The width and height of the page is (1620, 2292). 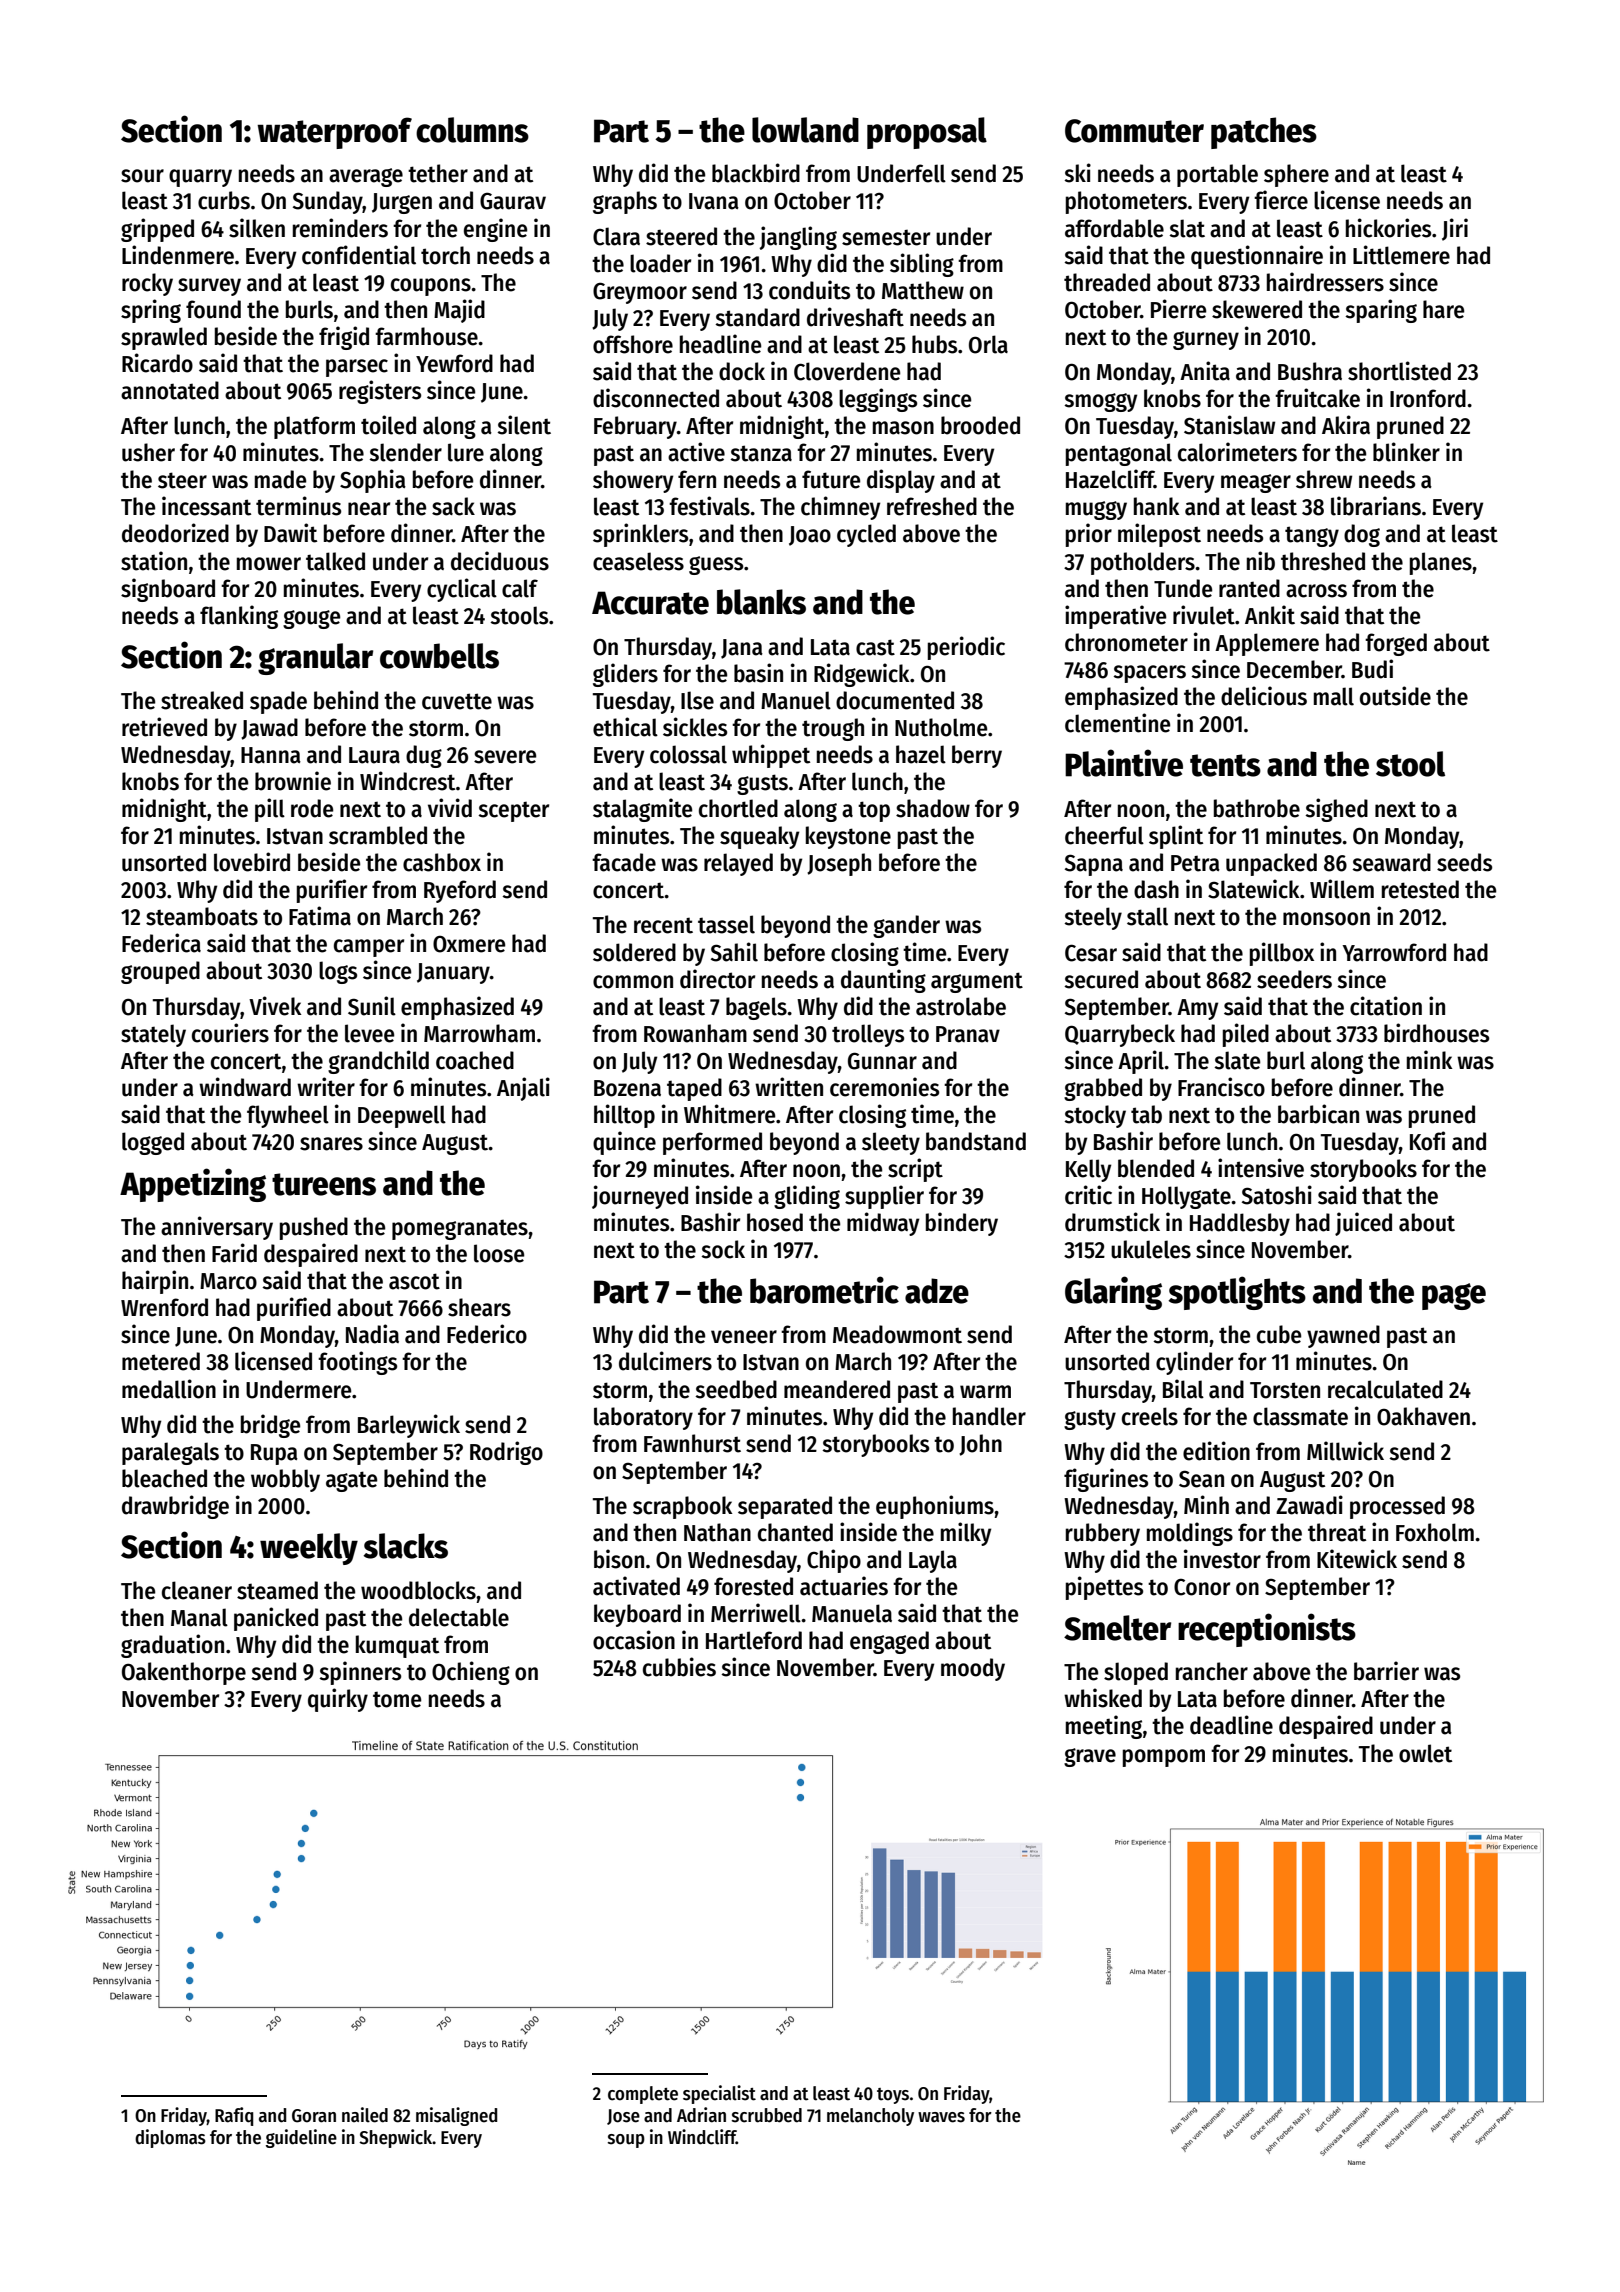 I want to click on refreshed, so click(x=932, y=506).
